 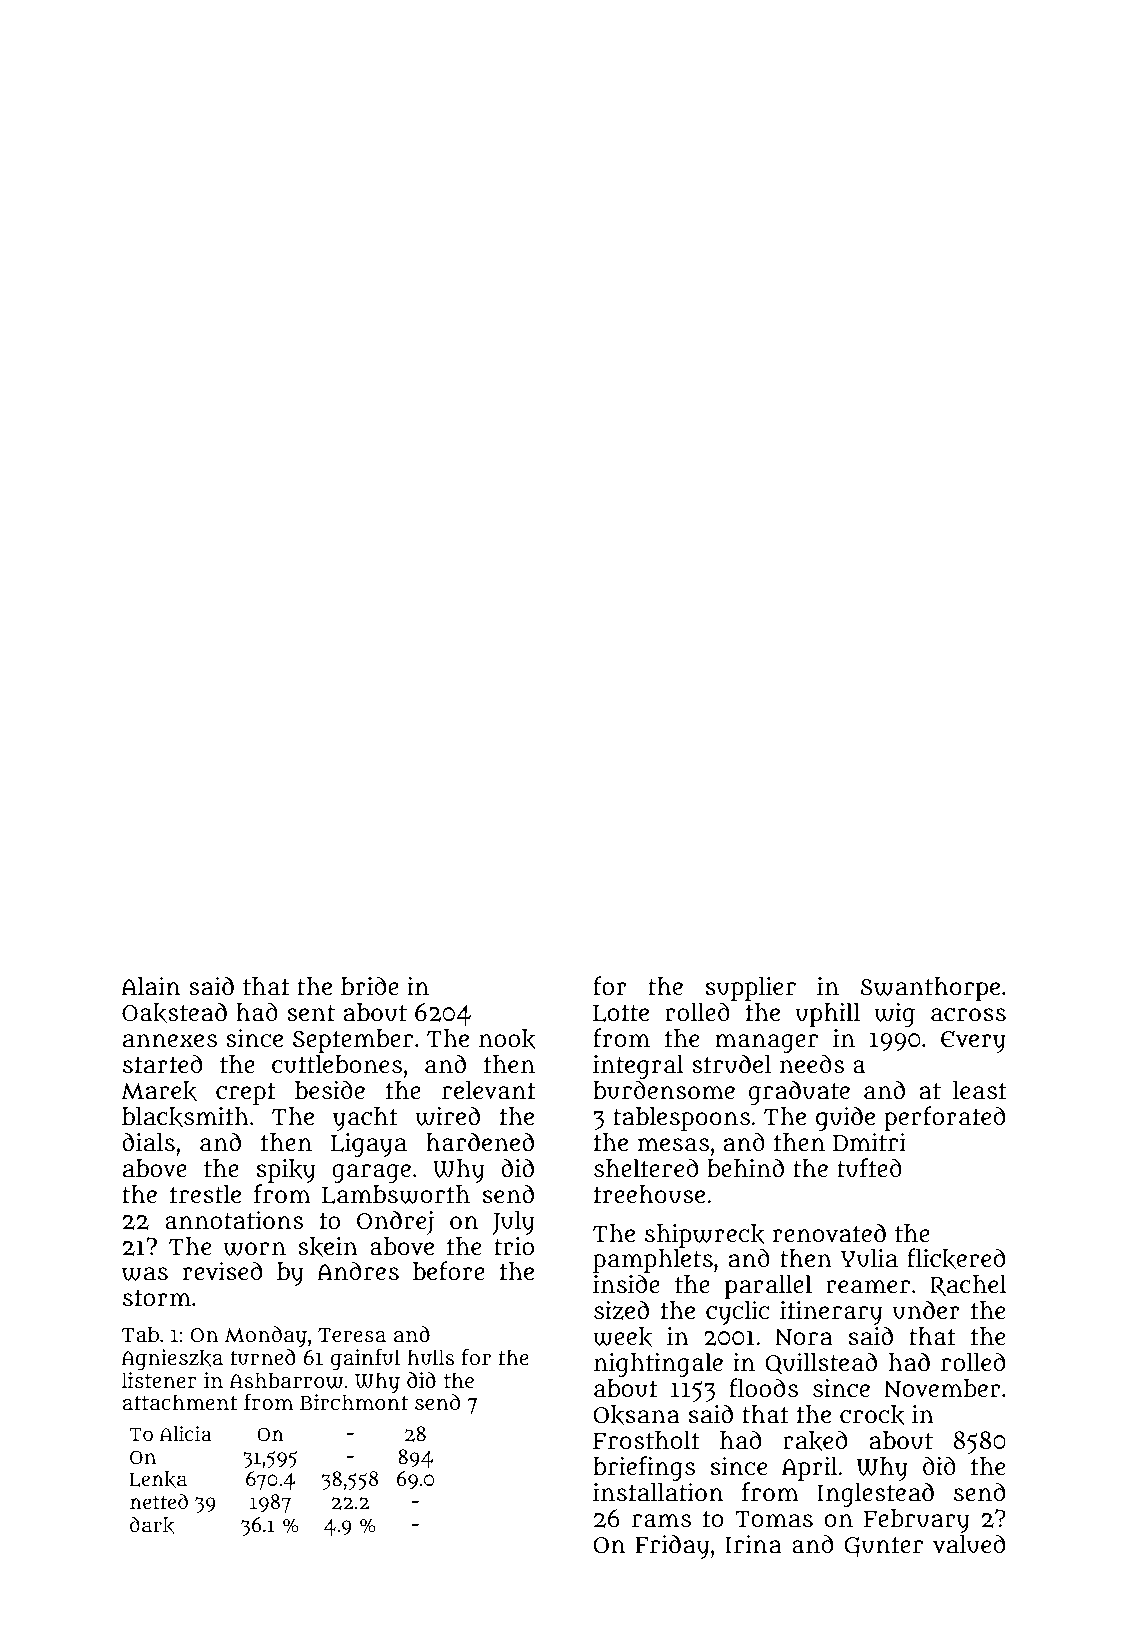 What do you see at coordinates (430, 1357) in the image?
I see `hulls` at bounding box center [430, 1357].
